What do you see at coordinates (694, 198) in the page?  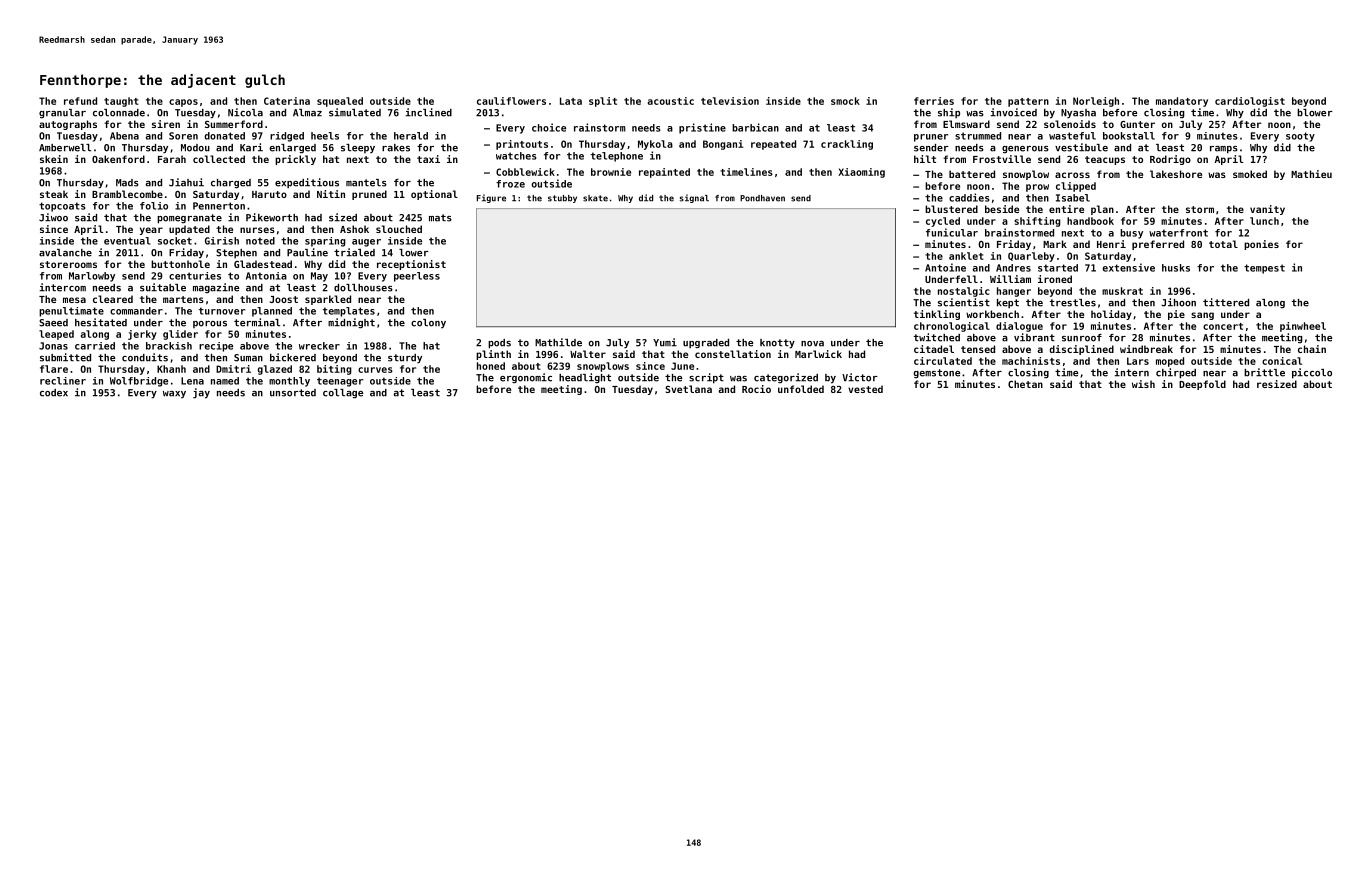 I see `signal` at bounding box center [694, 198].
